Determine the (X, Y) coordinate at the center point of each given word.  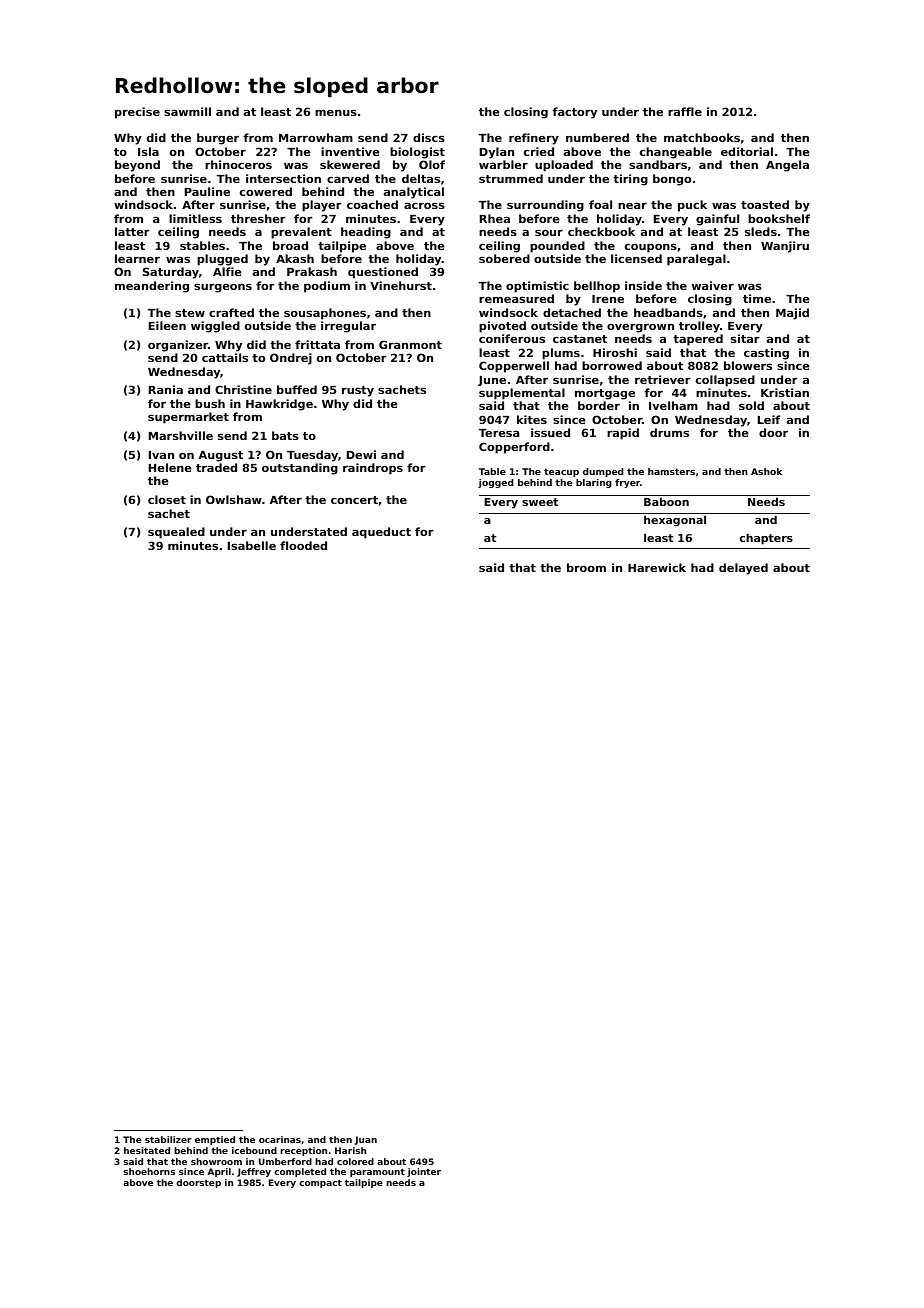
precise (137, 113)
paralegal (696, 260)
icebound (254, 1150)
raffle (685, 111)
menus (336, 112)
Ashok (766, 471)
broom (586, 567)
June (492, 381)
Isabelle (252, 545)
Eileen (167, 325)
